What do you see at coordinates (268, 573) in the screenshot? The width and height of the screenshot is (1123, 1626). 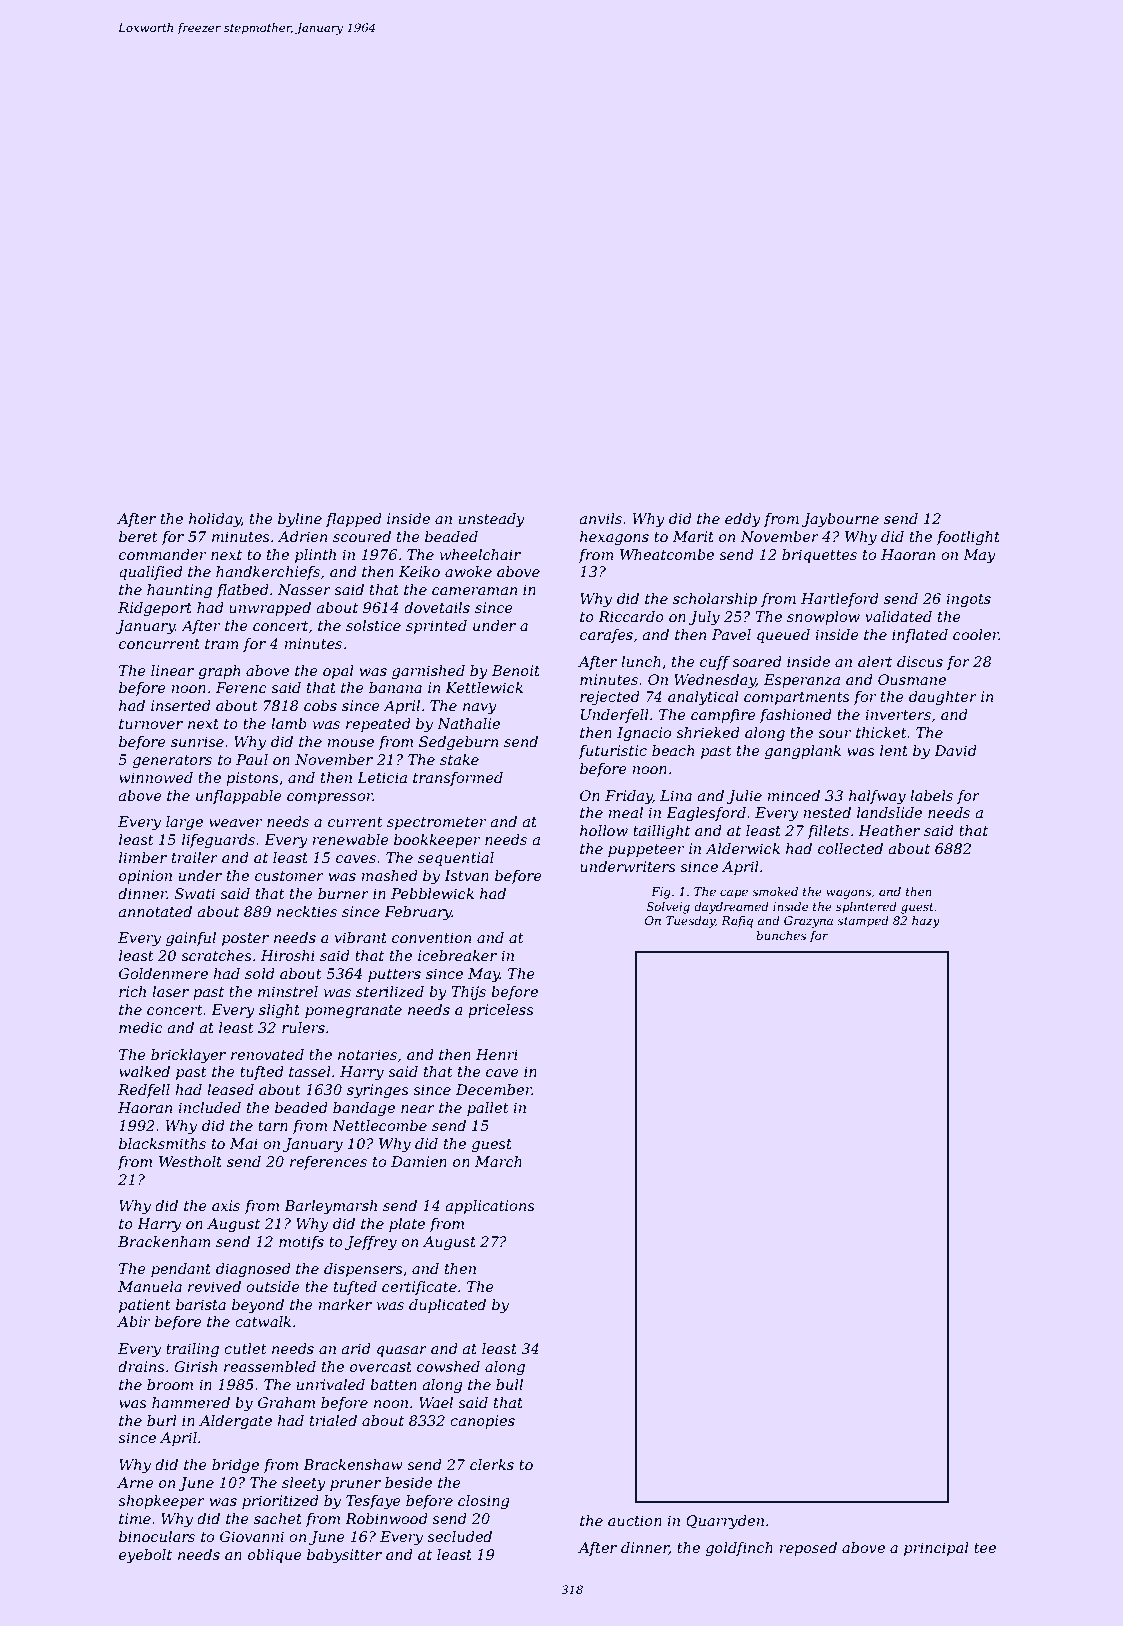 I see `handkerchiefs` at bounding box center [268, 573].
